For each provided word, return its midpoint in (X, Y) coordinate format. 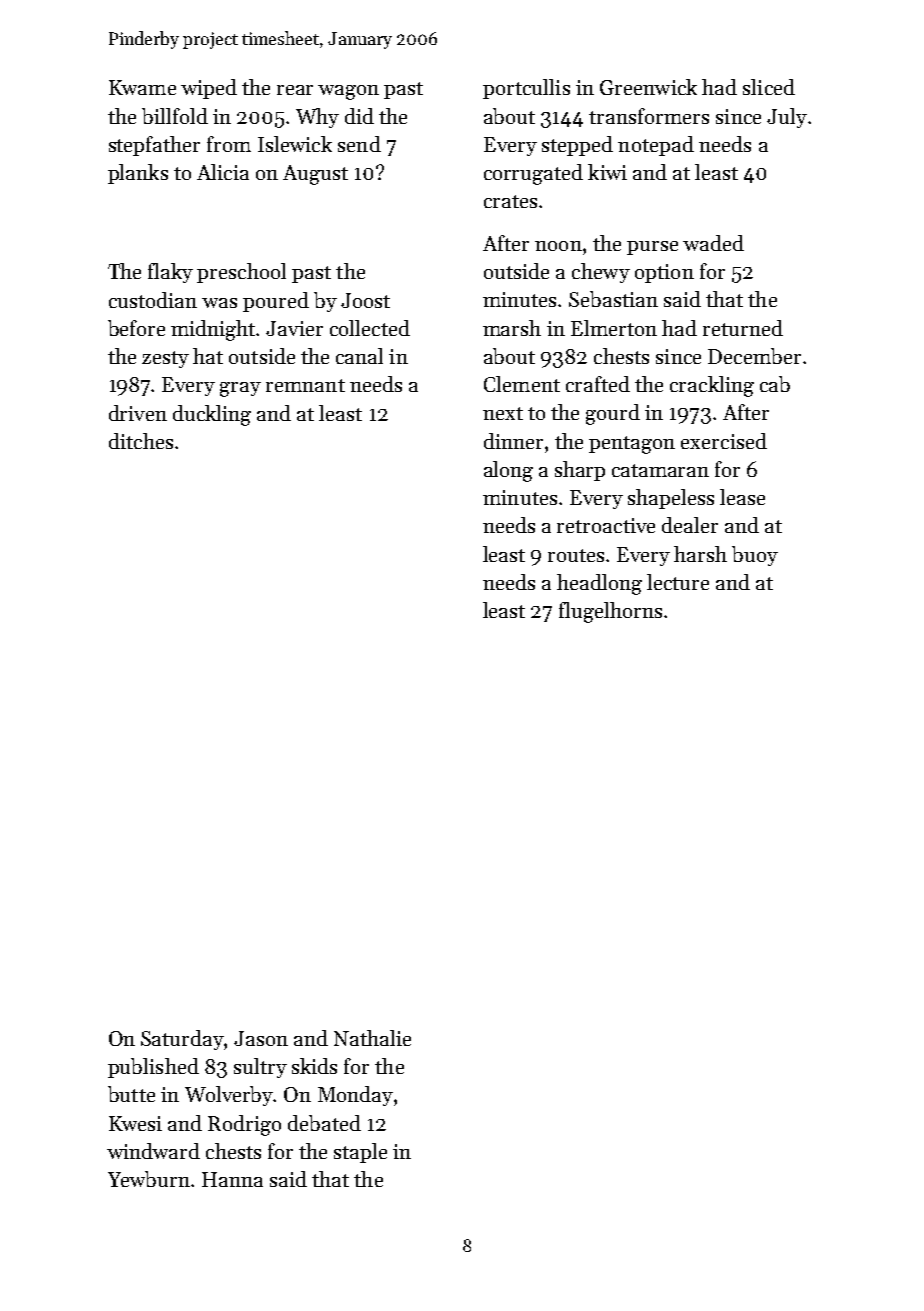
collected (370, 328)
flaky (170, 273)
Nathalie (372, 1038)
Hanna (232, 1179)
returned (743, 328)
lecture (678, 582)
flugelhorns (610, 612)
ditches (141, 441)
